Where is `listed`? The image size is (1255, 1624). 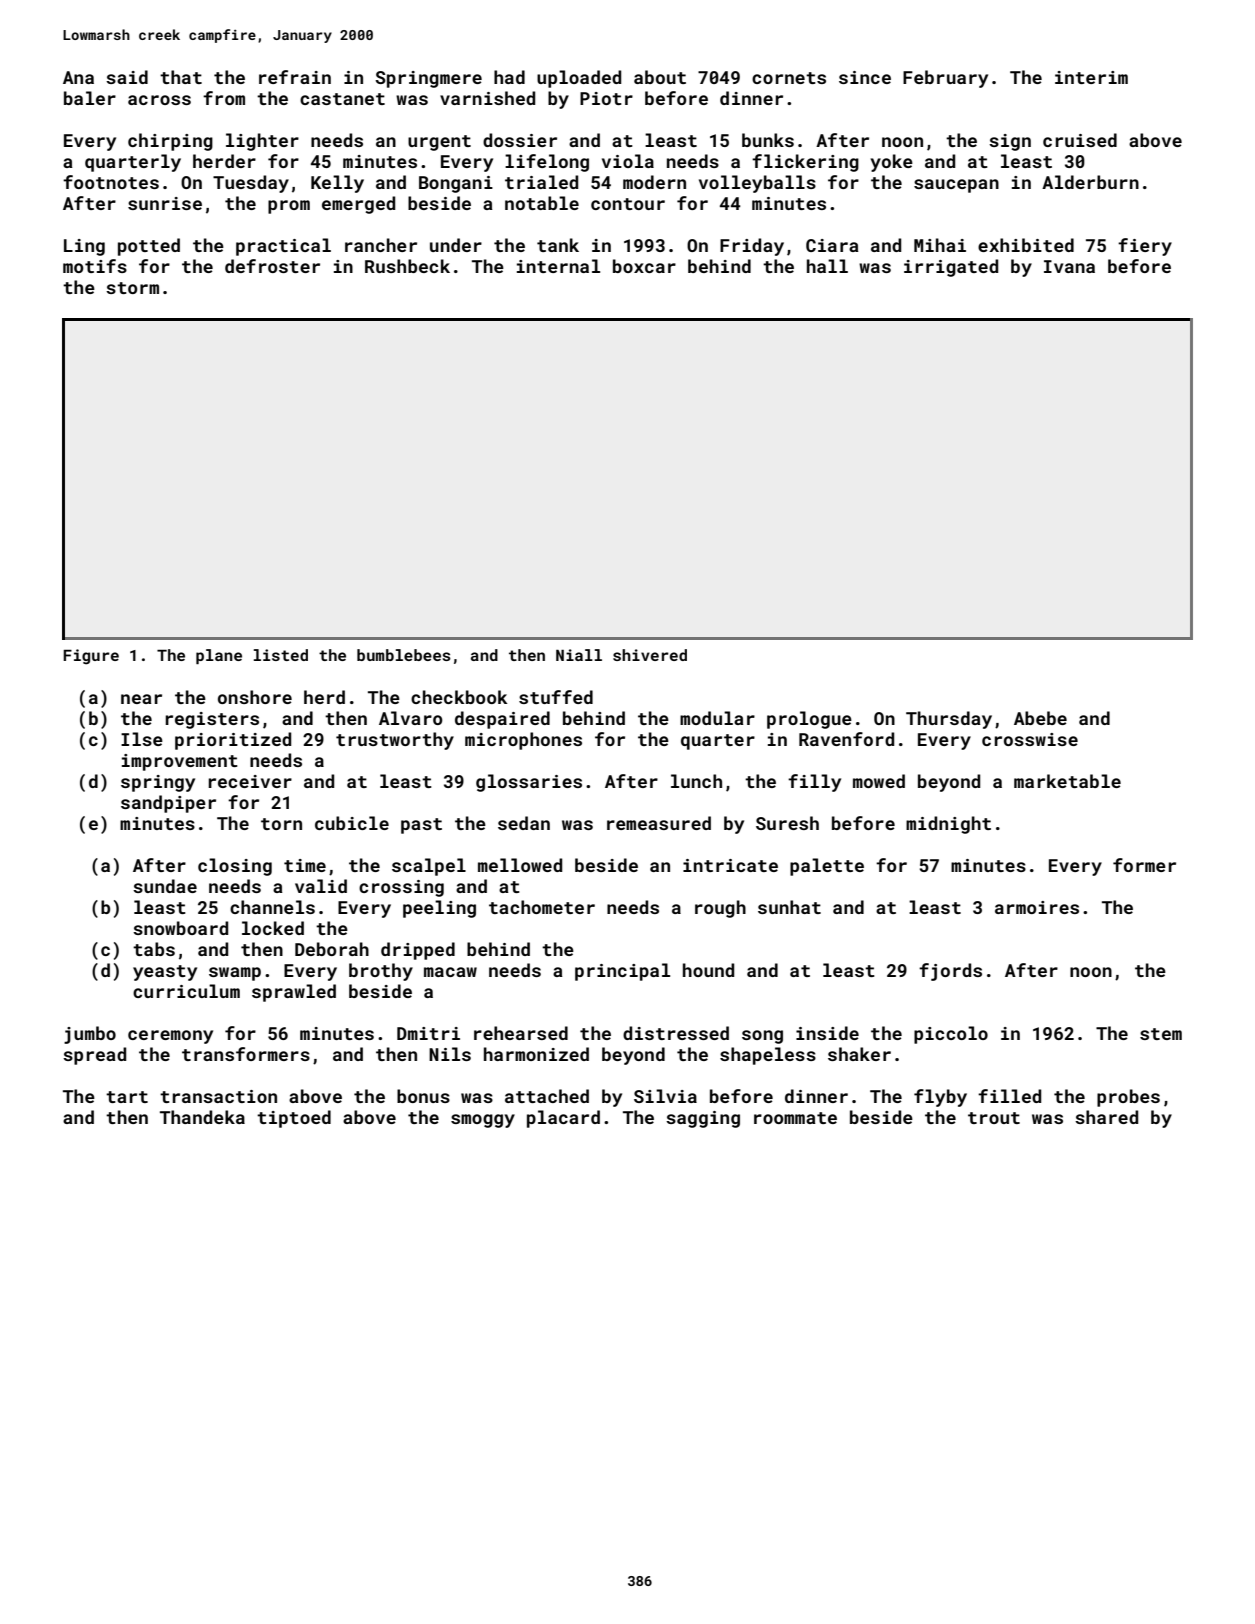 listed is located at coordinates (281, 655).
